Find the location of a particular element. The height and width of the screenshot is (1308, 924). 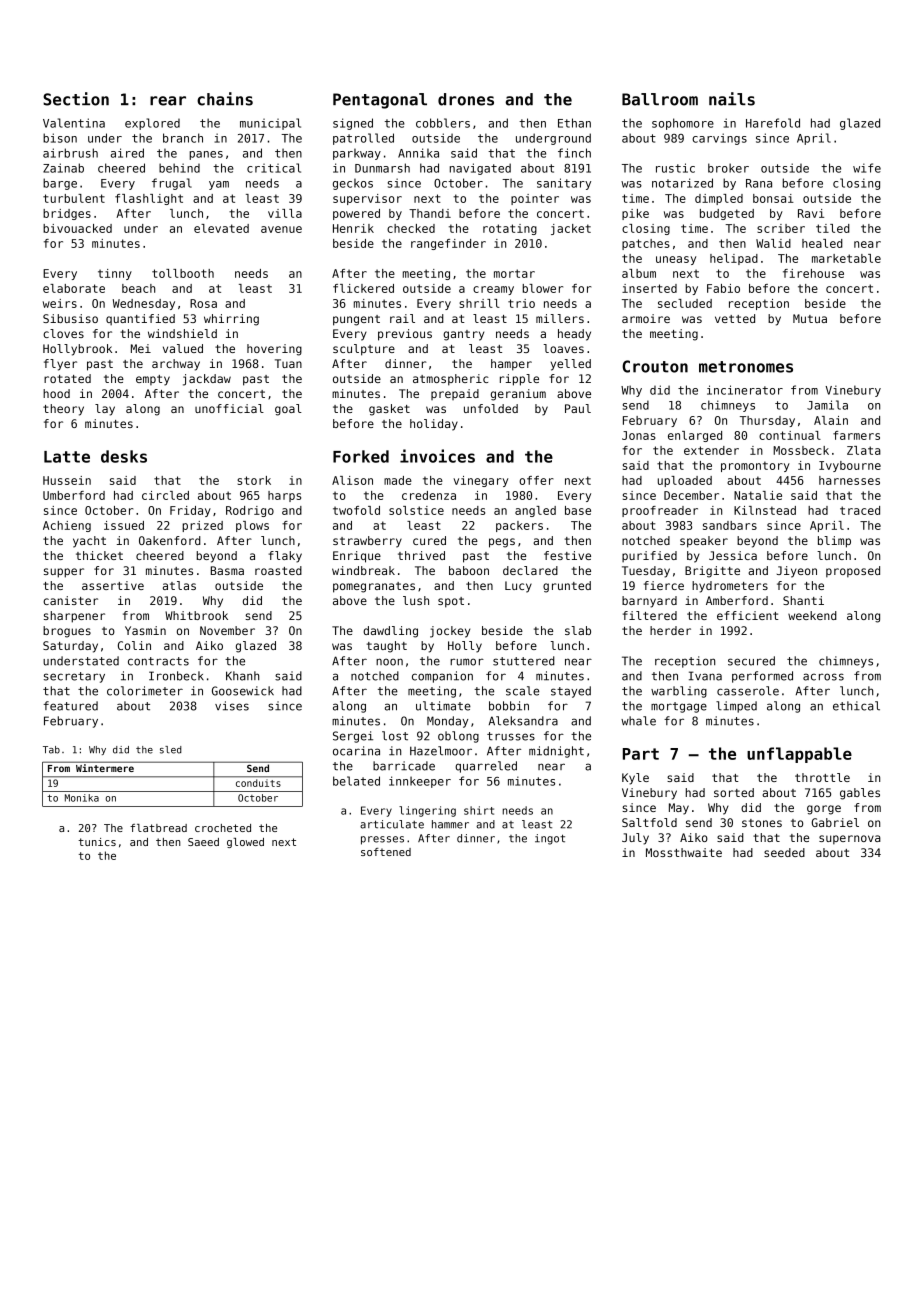

glowed is located at coordinates (245, 843).
